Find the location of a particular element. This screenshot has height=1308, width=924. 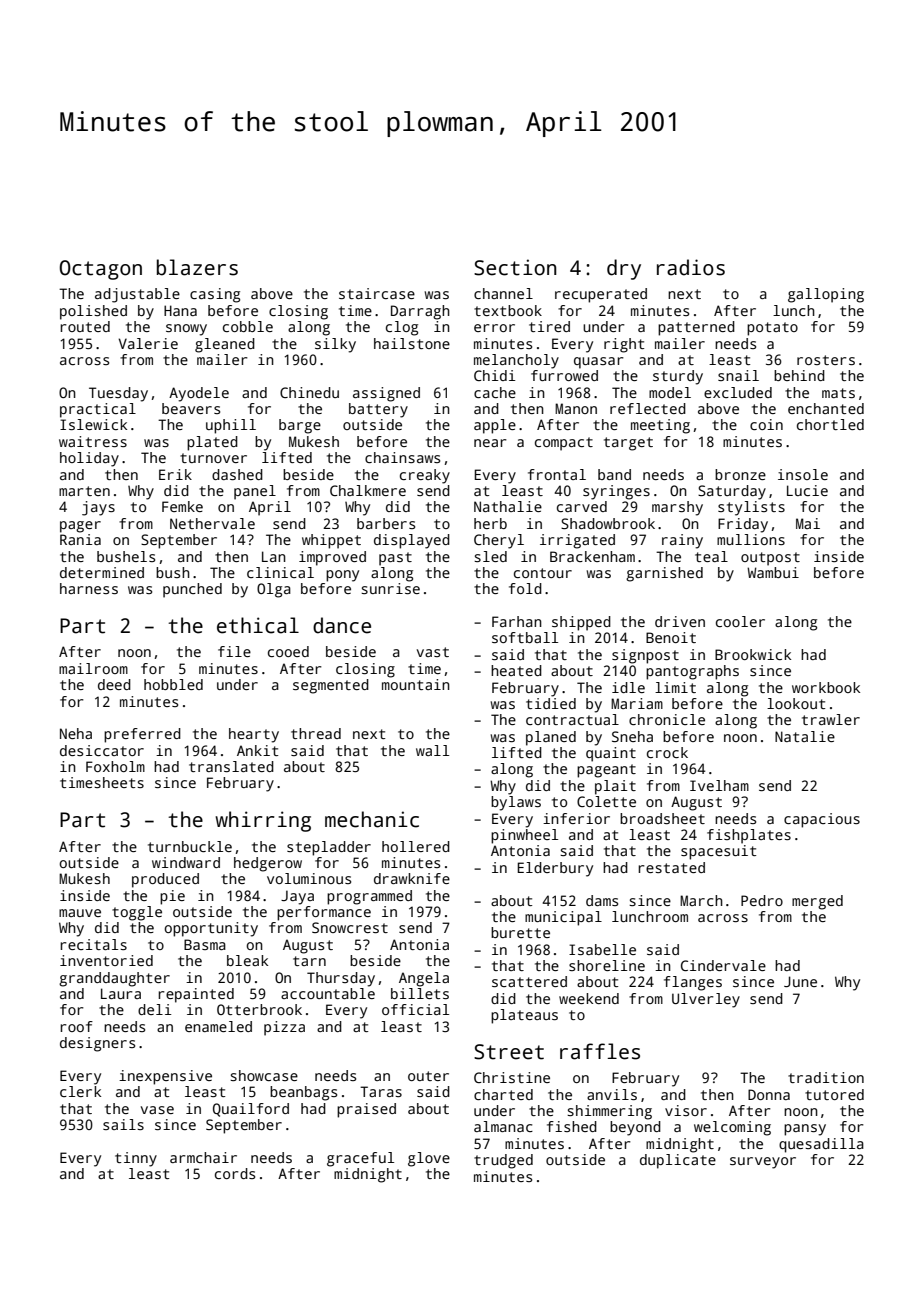

sails is located at coordinates (123, 1124).
